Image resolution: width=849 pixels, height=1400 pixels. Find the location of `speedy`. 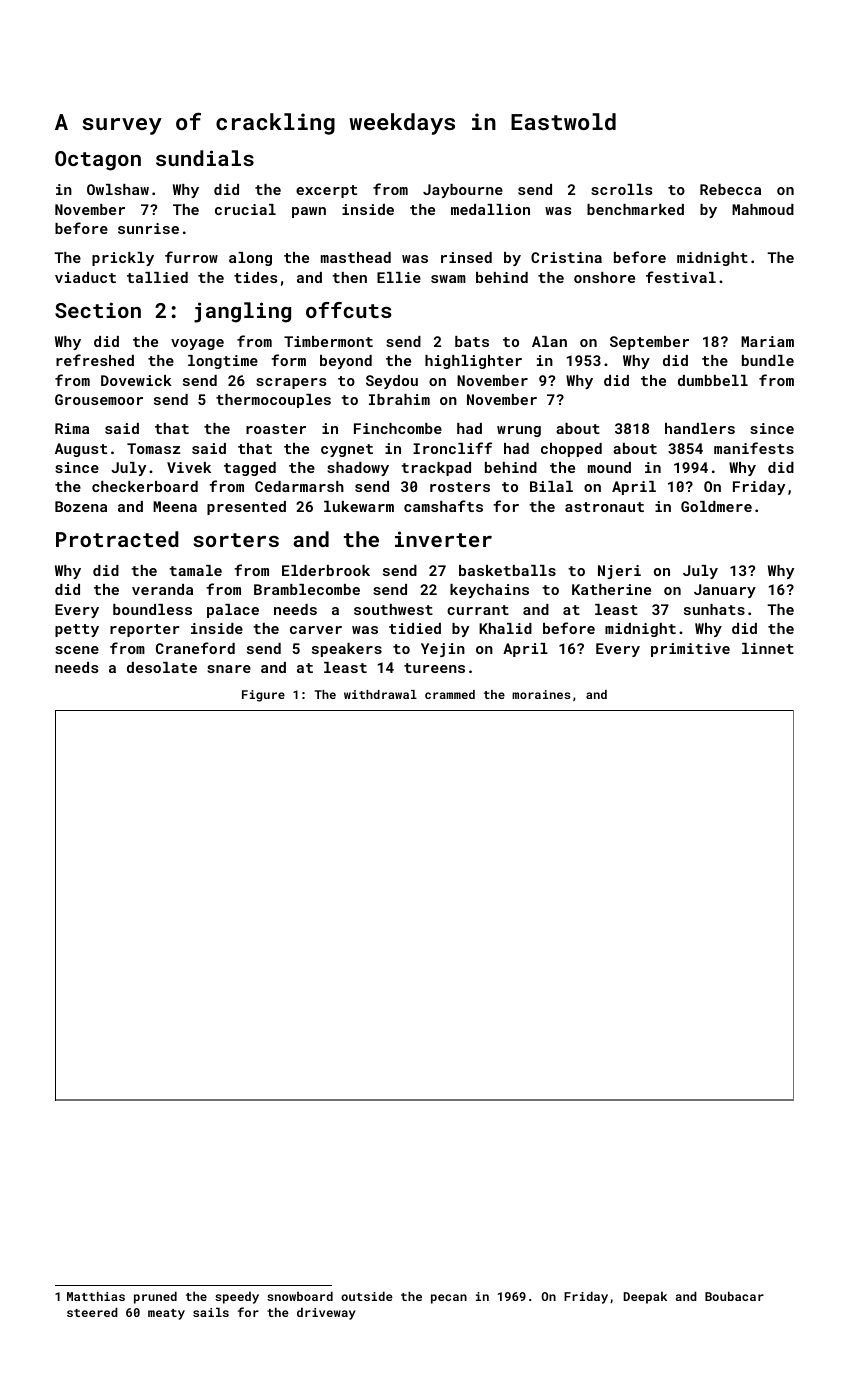

speedy is located at coordinates (237, 1297).
